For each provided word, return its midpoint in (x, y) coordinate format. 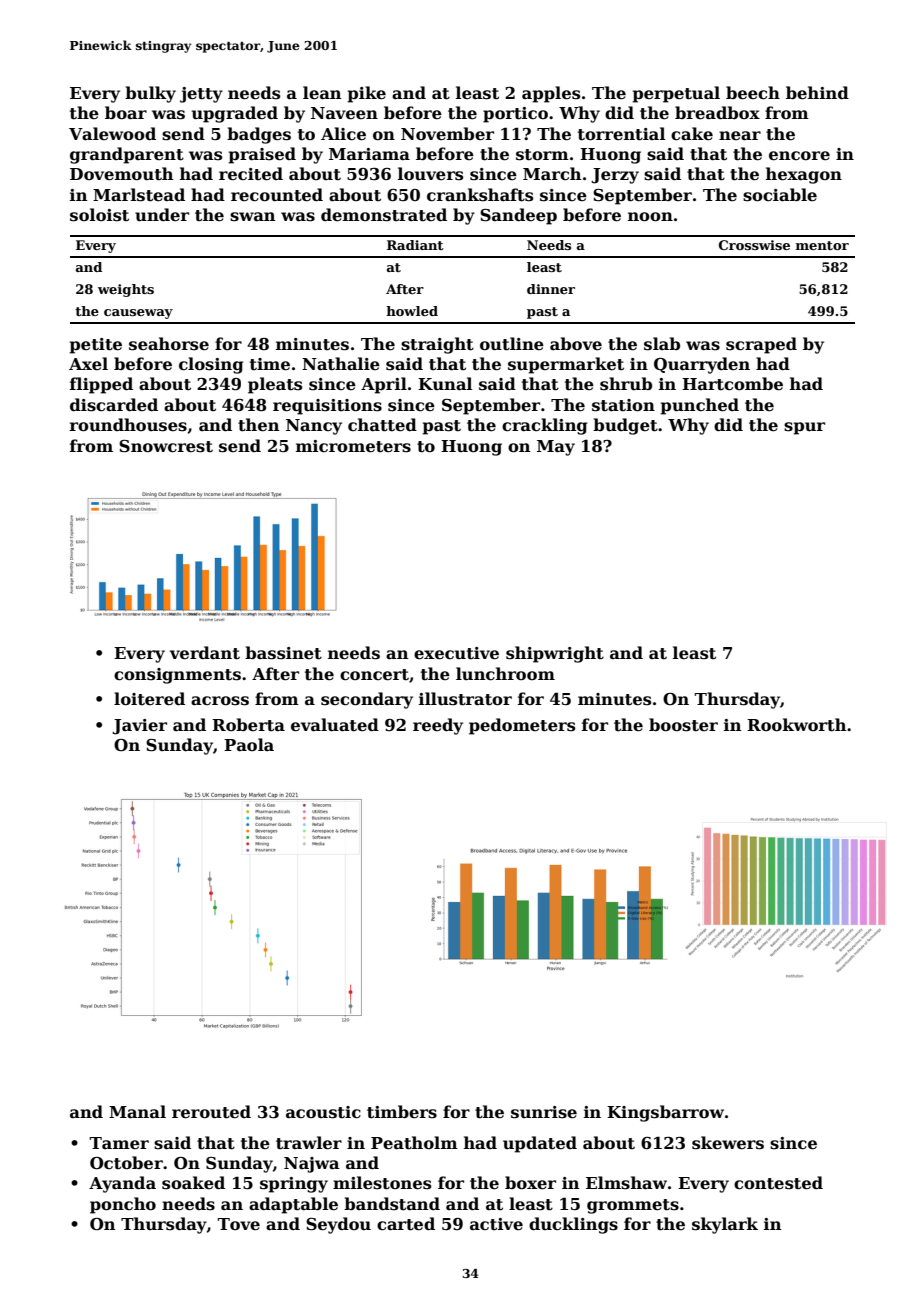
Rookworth (796, 725)
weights (126, 290)
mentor (822, 245)
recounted (277, 195)
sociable (780, 195)
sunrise (544, 1112)
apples (551, 94)
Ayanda (122, 1184)
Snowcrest (166, 446)
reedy (438, 726)
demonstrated (384, 215)
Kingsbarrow (665, 1113)
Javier (139, 727)
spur (804, 428)
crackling (544, 426)
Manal (137, 1111)
